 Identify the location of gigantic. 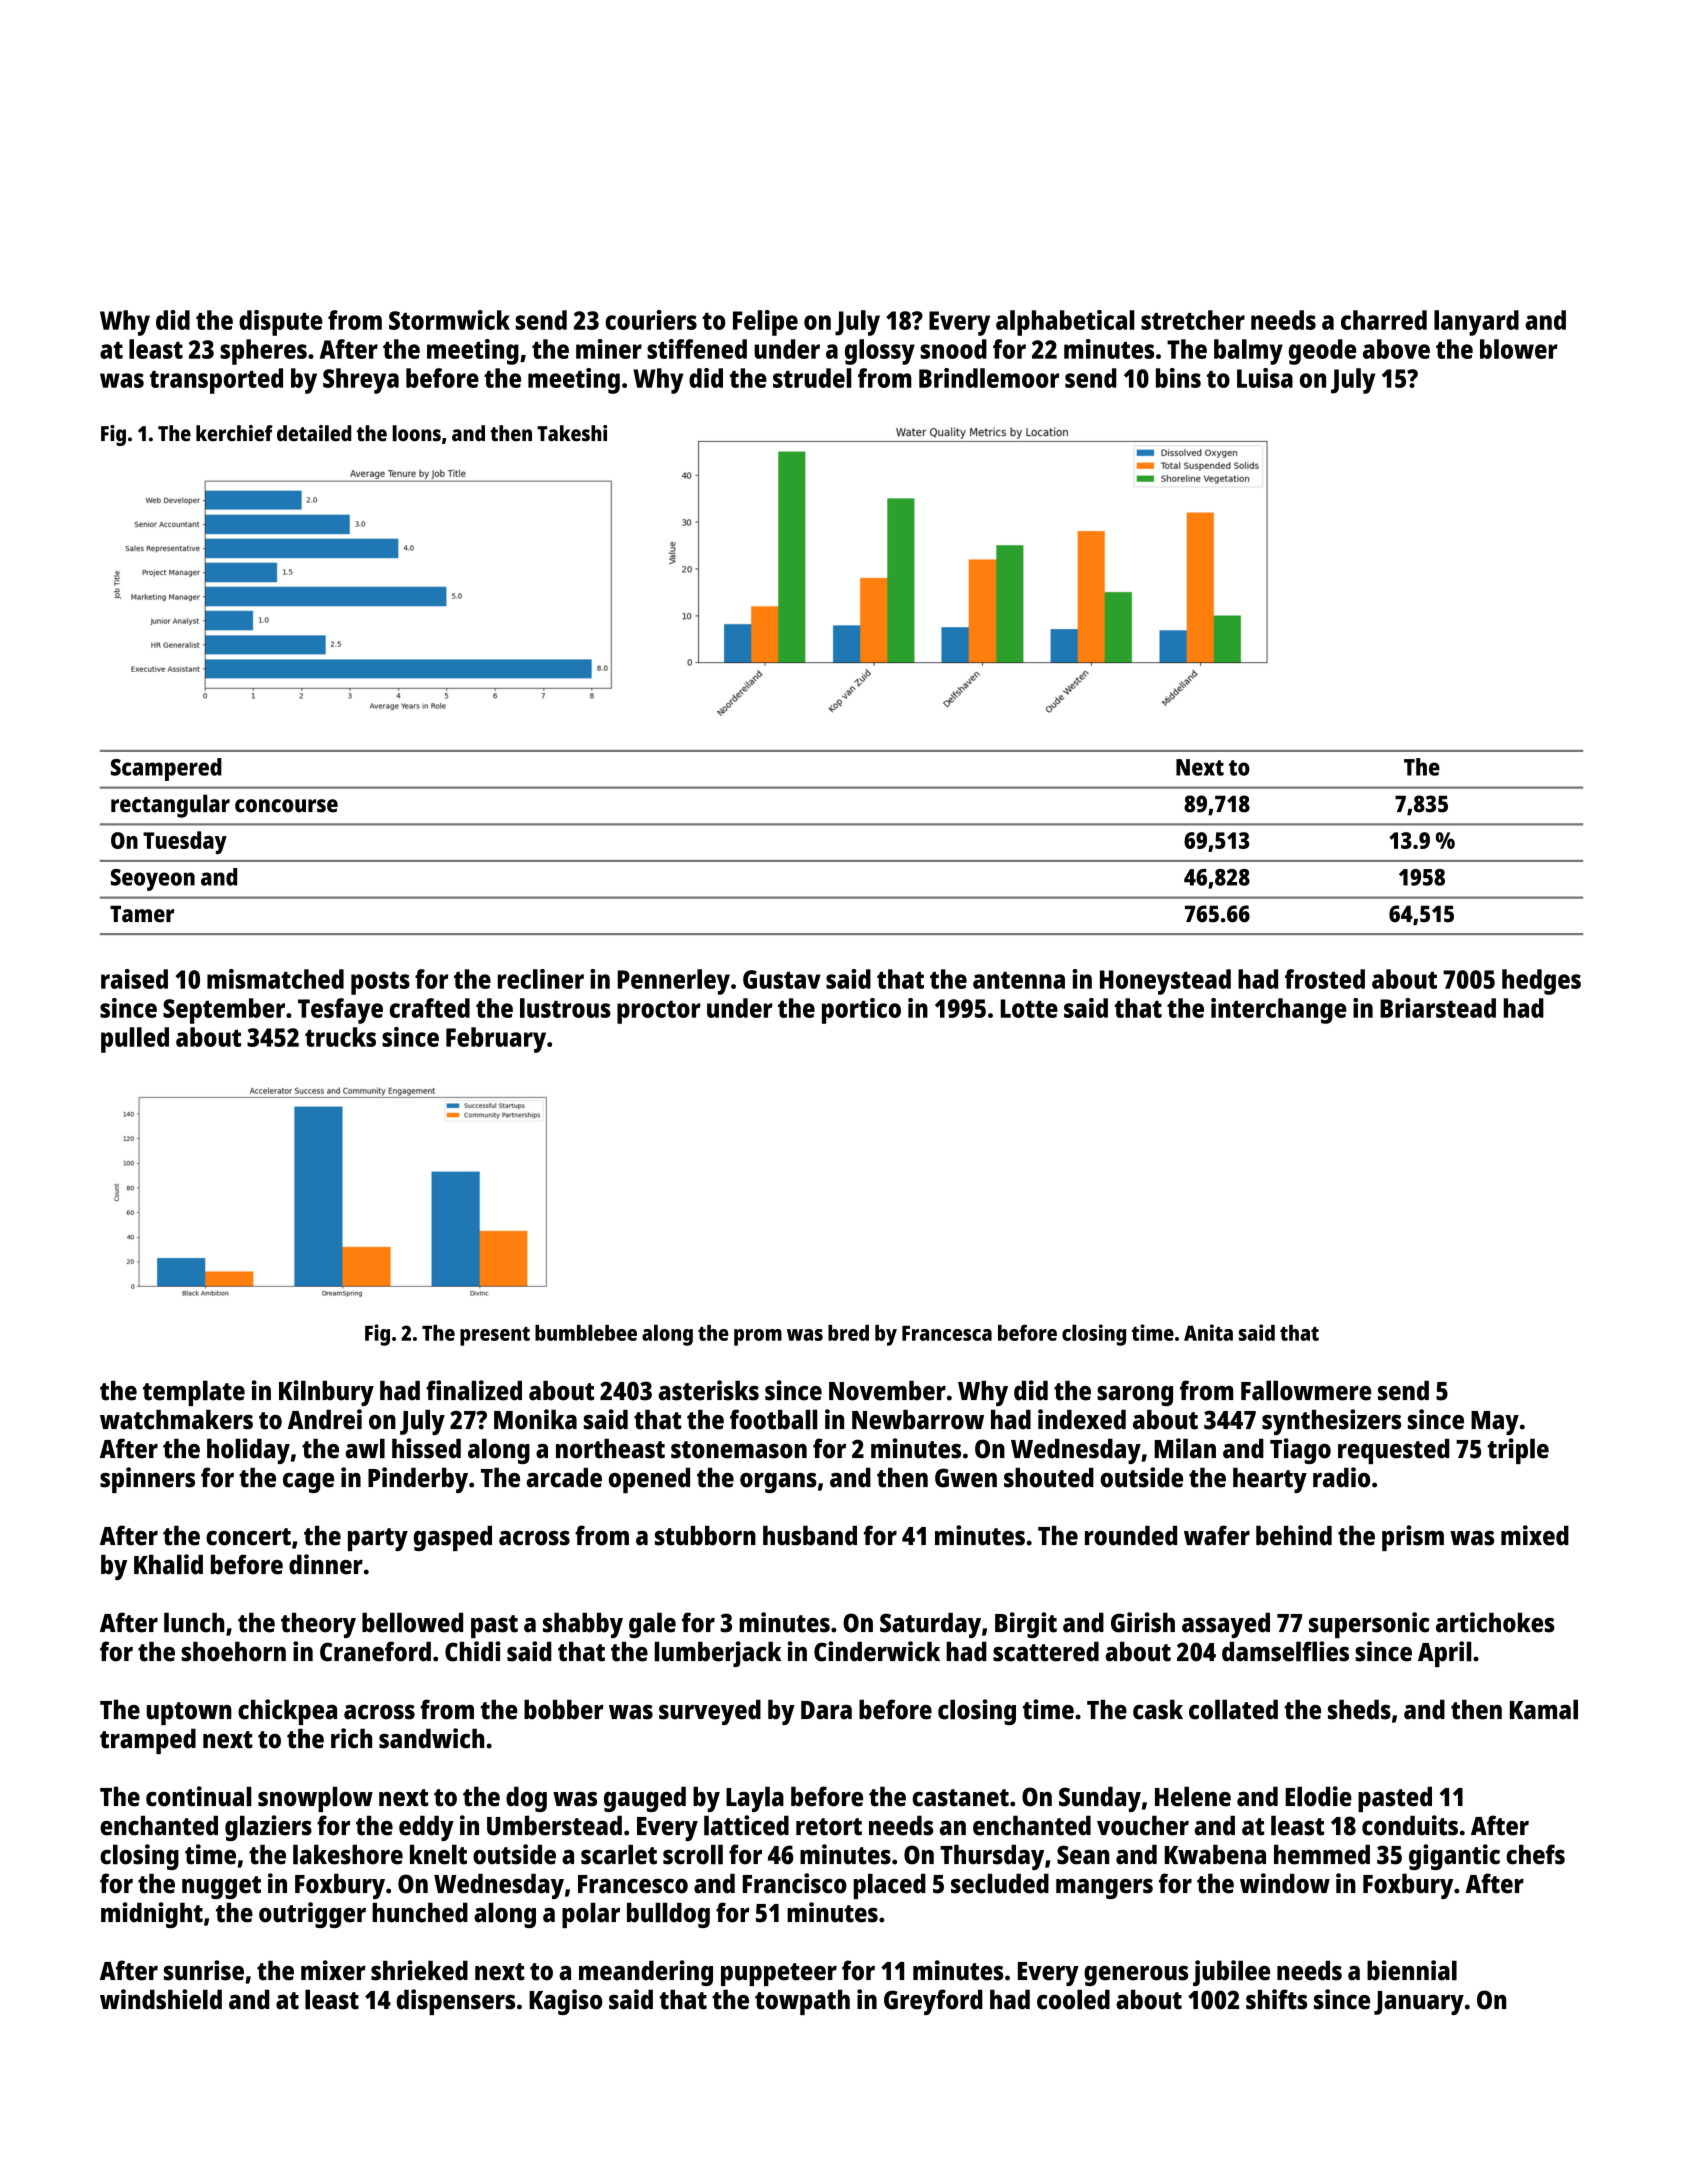
(1454, 1857).
